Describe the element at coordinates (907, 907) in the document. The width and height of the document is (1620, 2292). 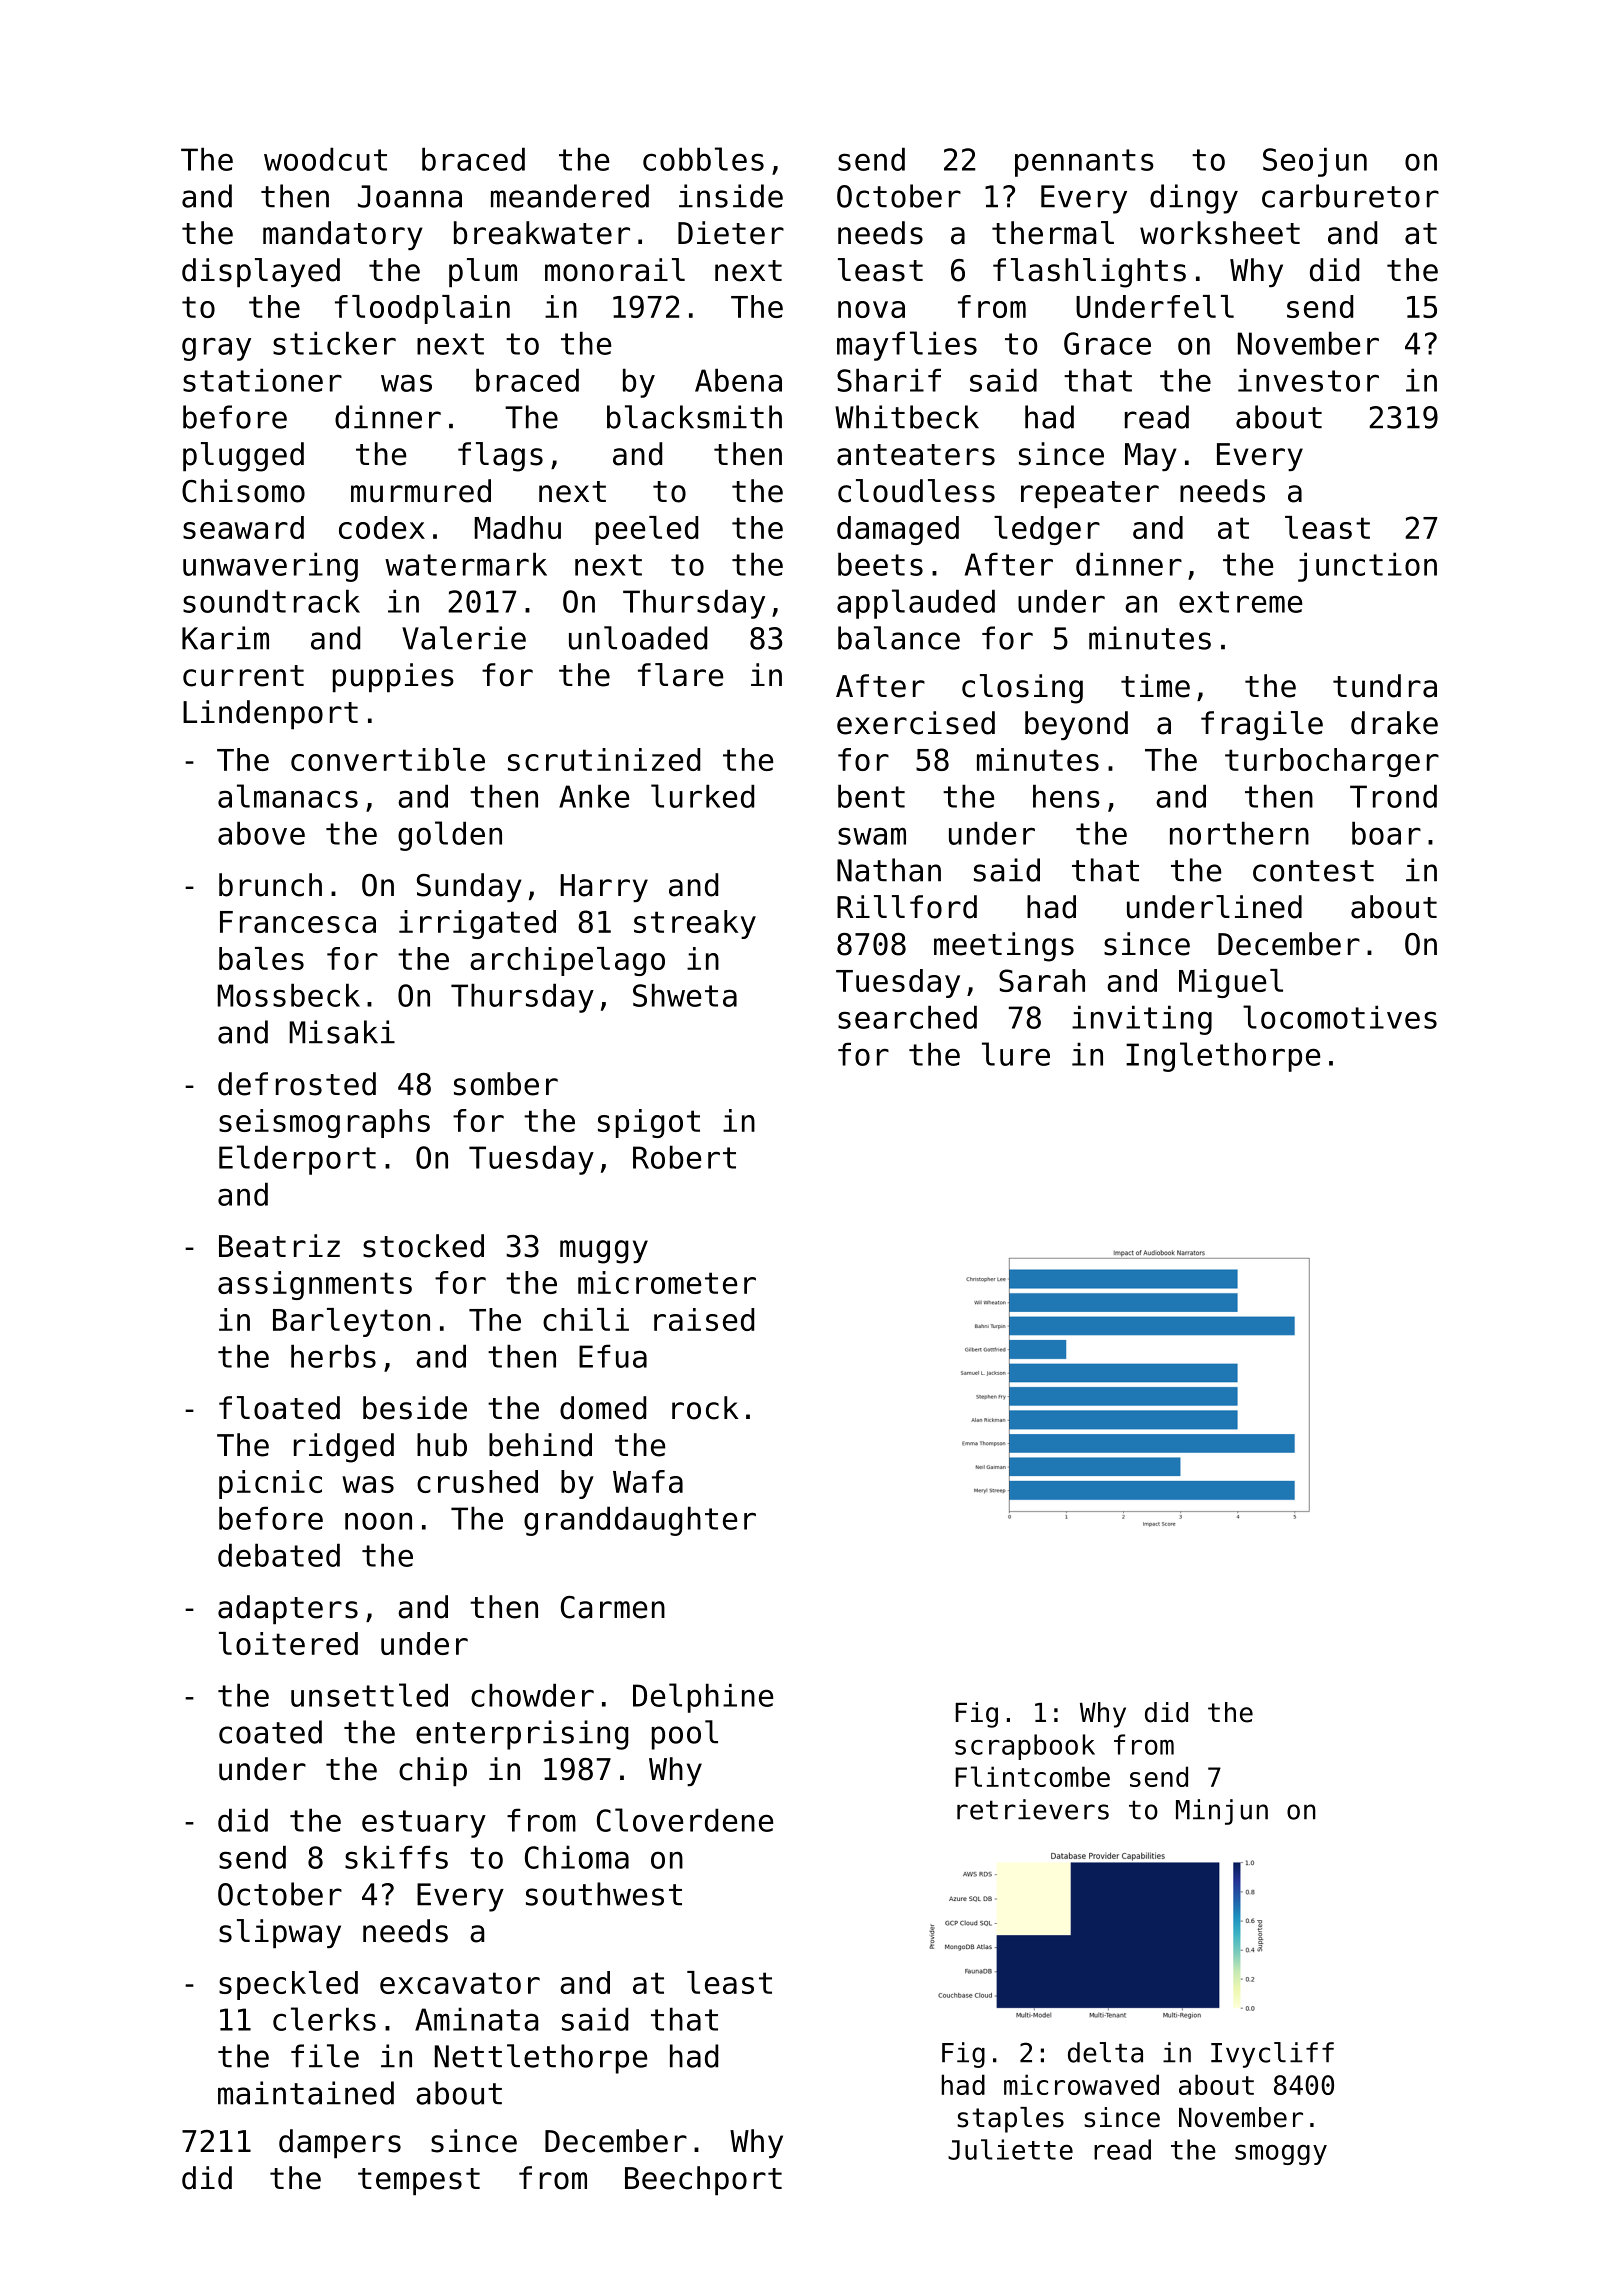
I see `Rillford` at that location.
